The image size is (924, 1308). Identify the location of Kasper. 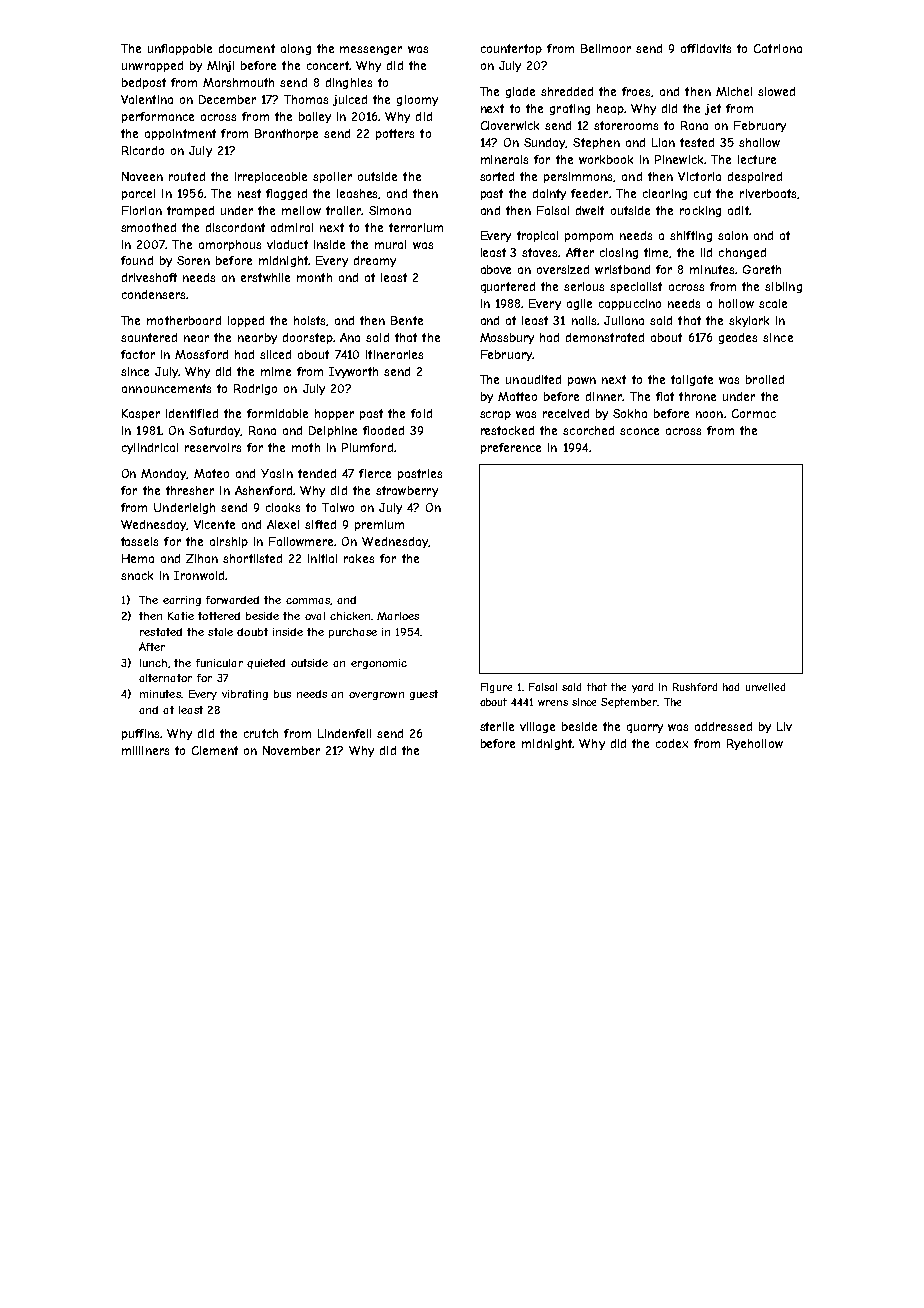
(141, 414).
